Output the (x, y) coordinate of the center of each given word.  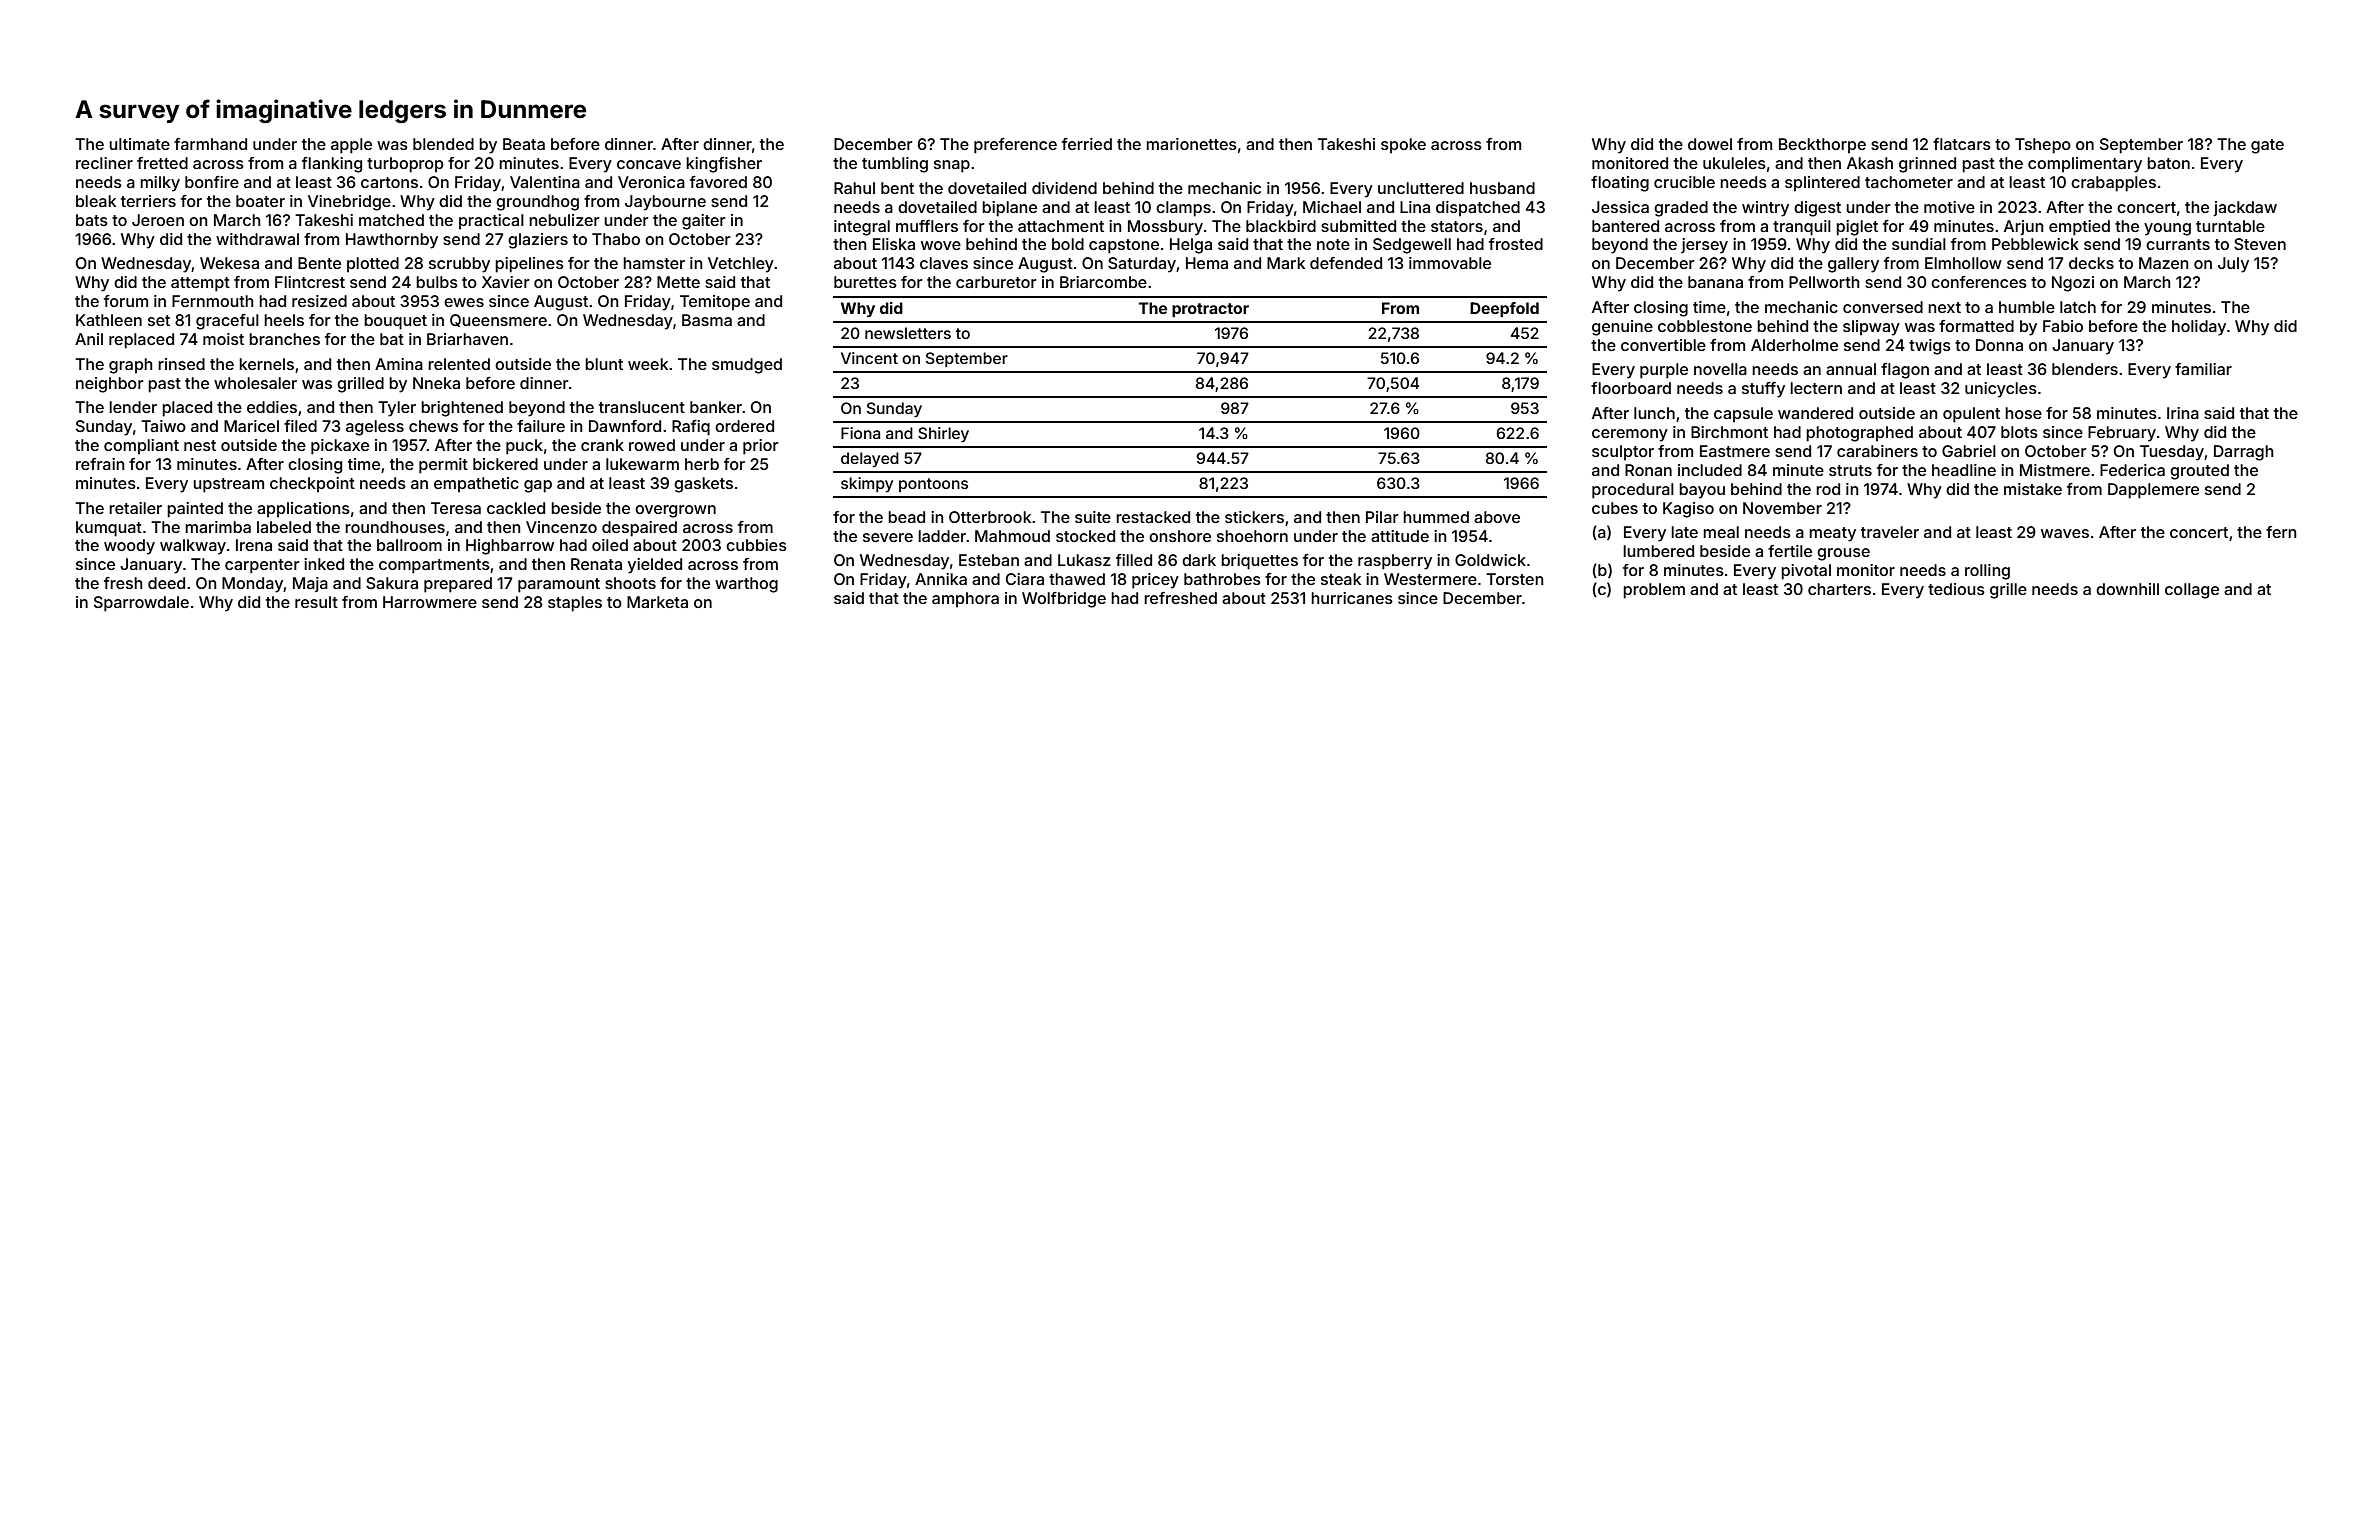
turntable (2230, 226)
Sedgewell (1412, 246)
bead (906, 517)
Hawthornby (392, 241)
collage (2192, 591)
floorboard (1631, 388)
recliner (104, 163)
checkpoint (312, 485)
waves (2065, 533)
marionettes (1191, 144)
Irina (2183, 413)
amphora (965, 600)
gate (2267, 146)
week (648, 364)
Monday (253, 585)
